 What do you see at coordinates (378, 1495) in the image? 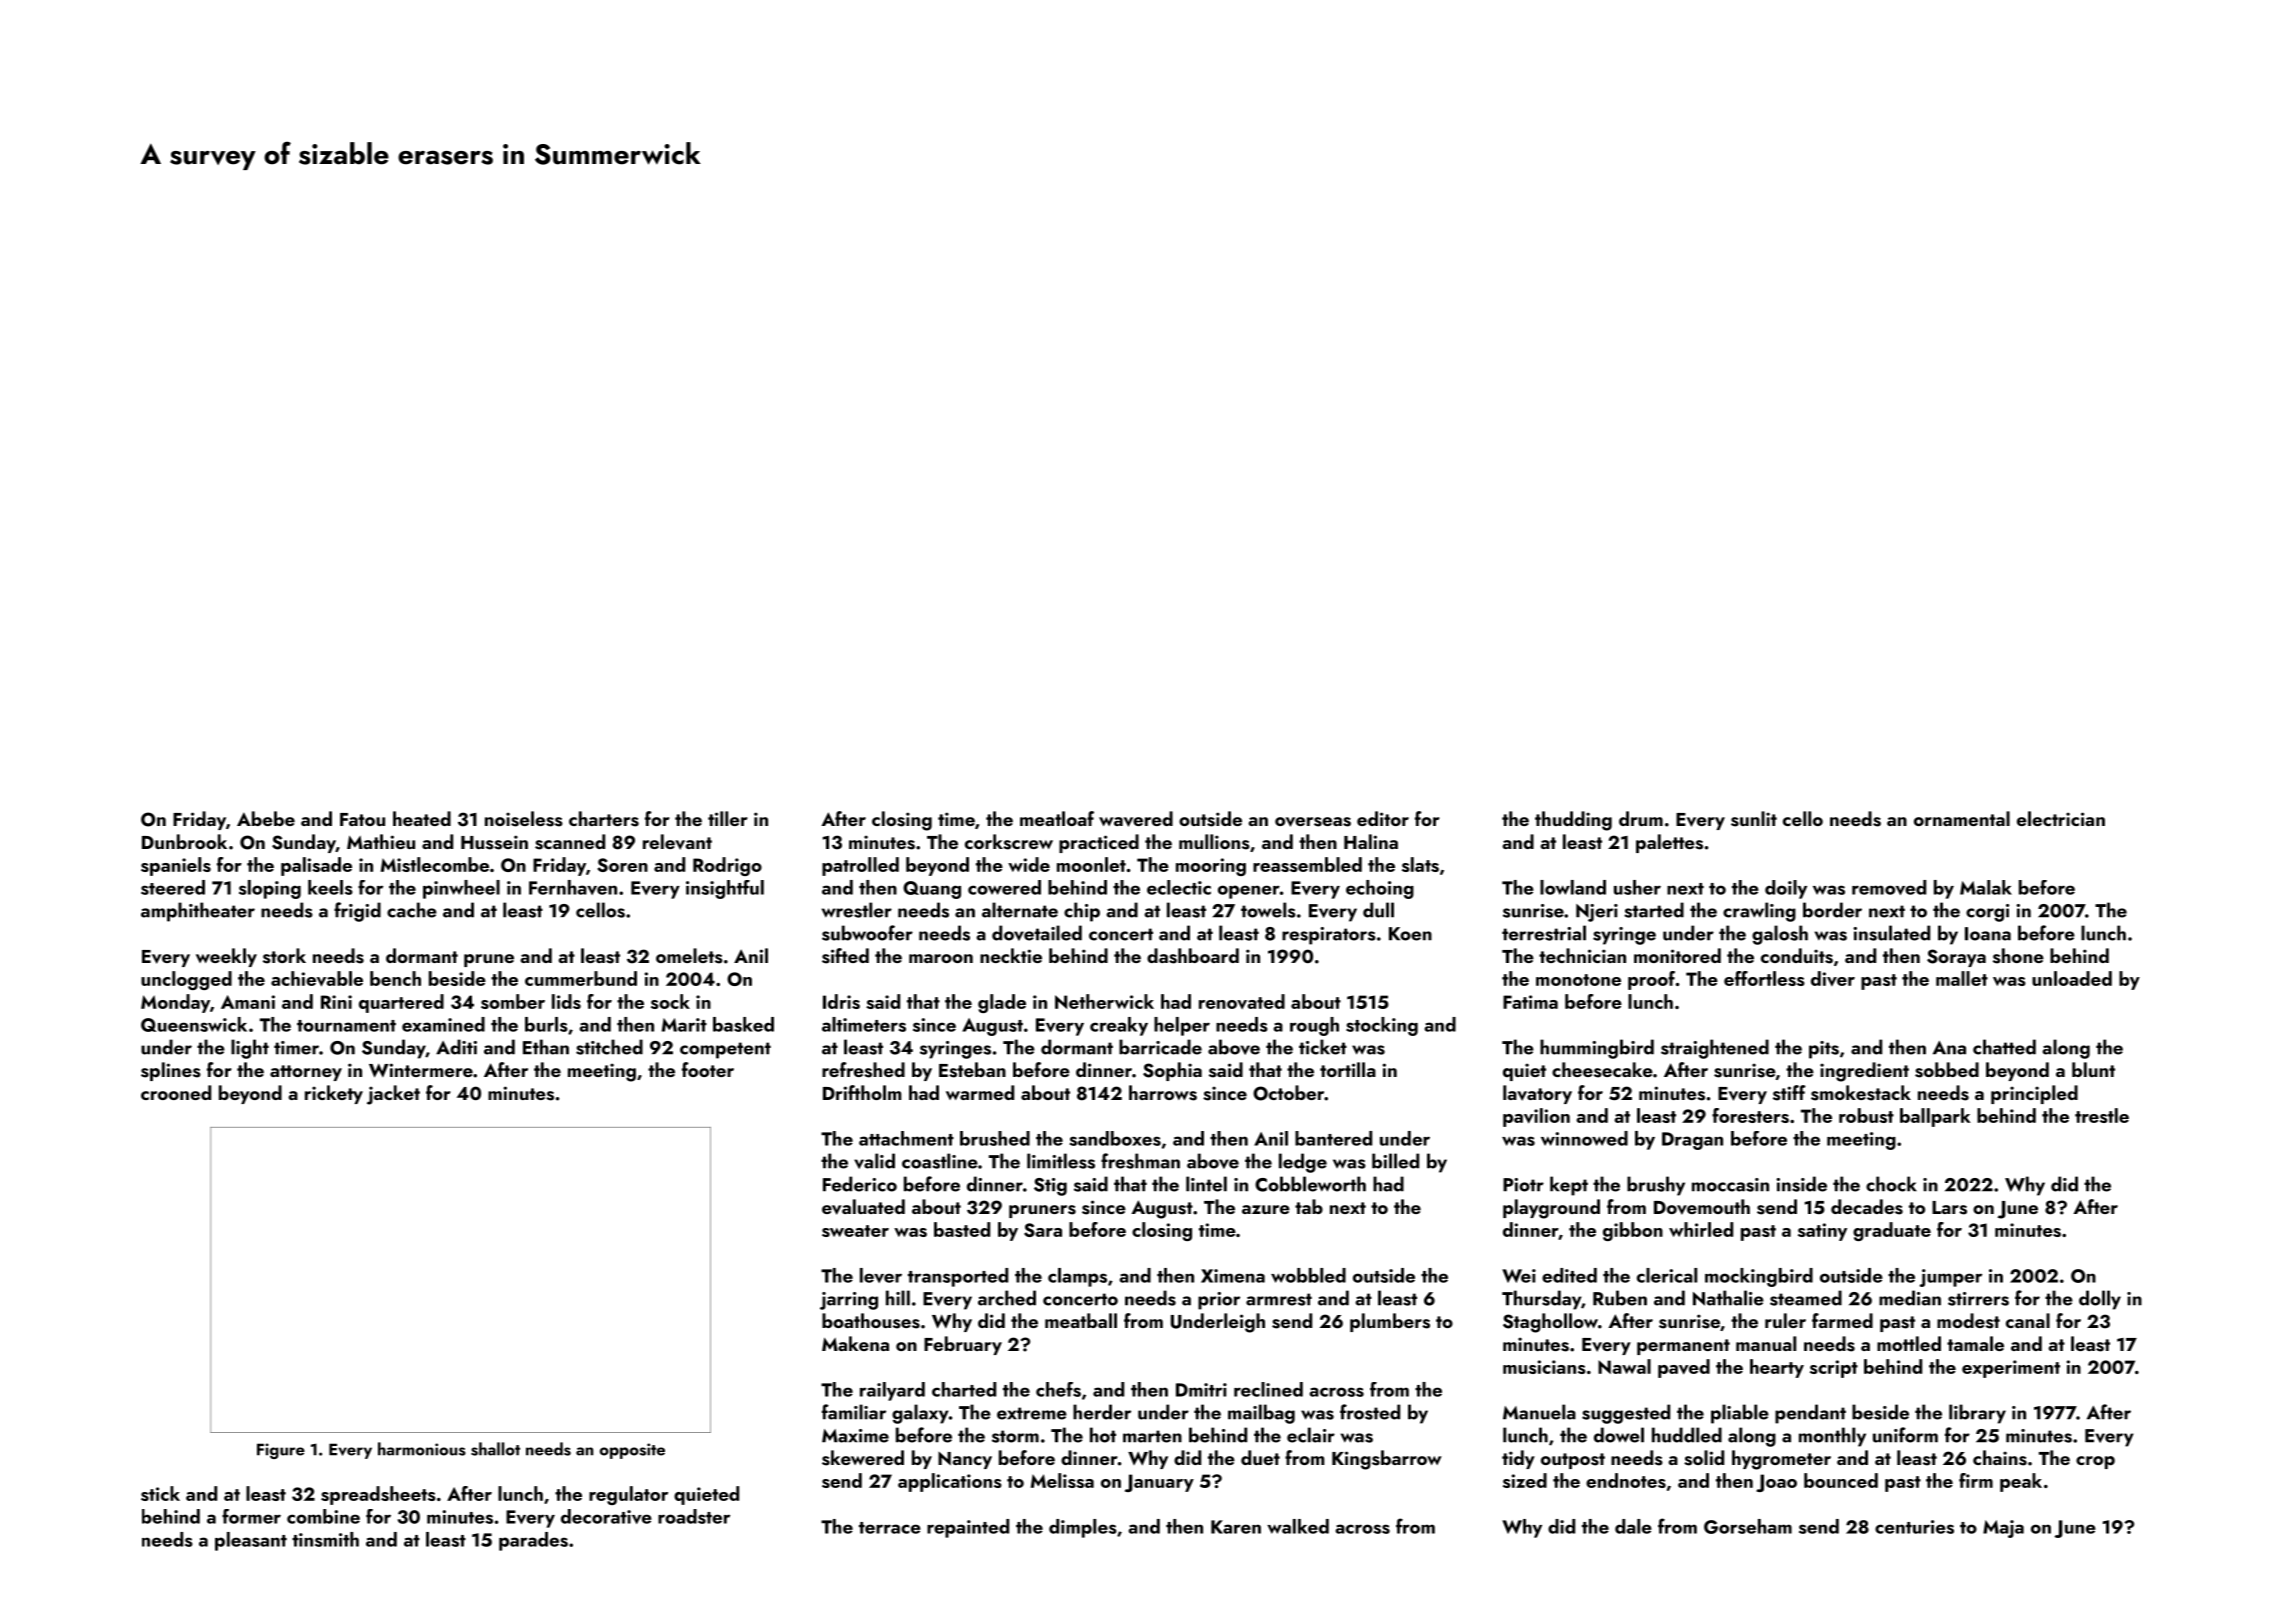
I see `spreadsheets` at bounding box center [378, 1495].
